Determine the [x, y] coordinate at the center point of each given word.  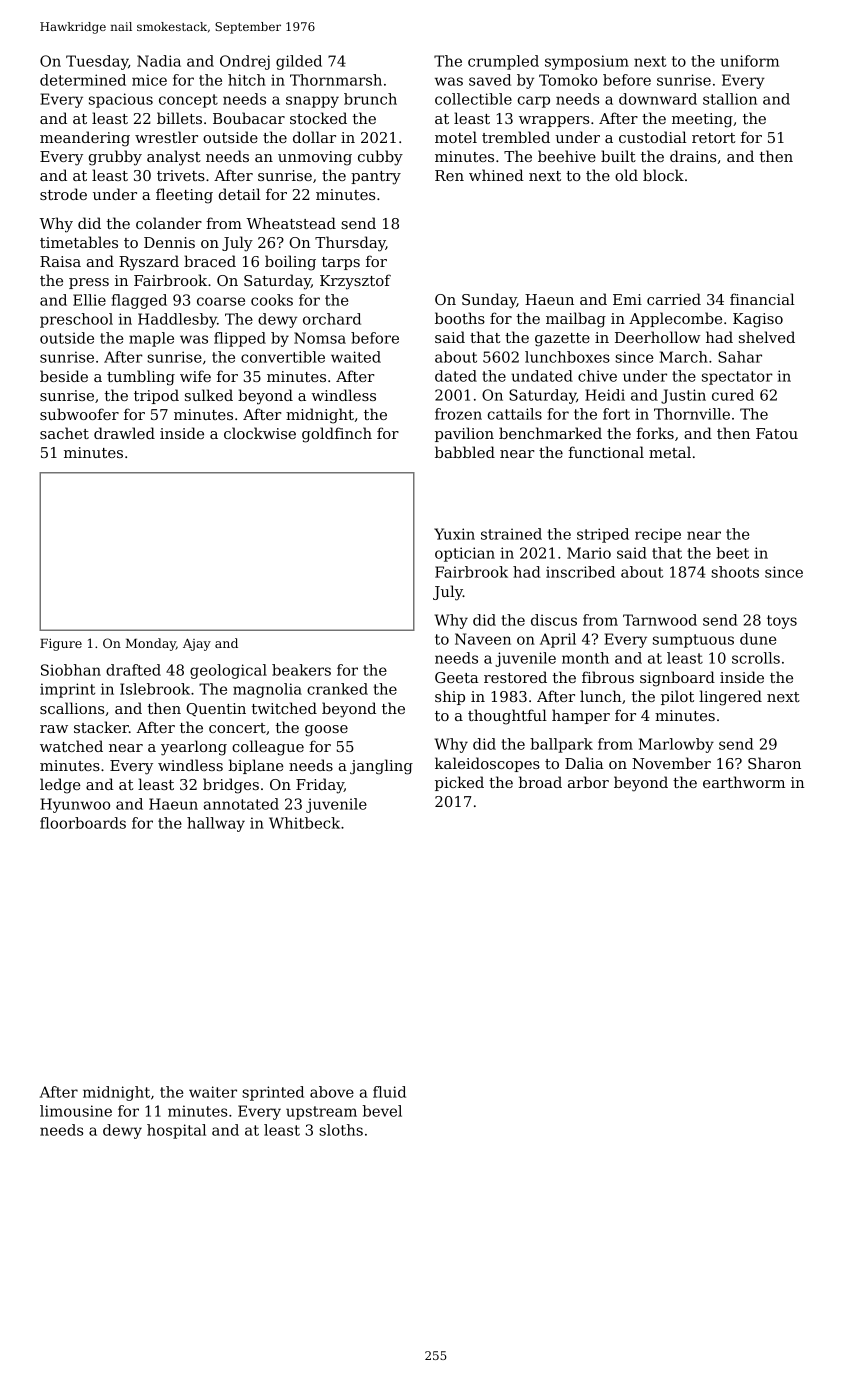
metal [670, 452]
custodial [653, 137]
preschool [76, 320]
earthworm [744, 782]
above [332, 1092]
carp [534, 102]
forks [655, 433]
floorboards [83, 823]
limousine [76, 1111]
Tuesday [97, 62]
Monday [151, 644]
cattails [515, 414]
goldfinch [337, 435]
